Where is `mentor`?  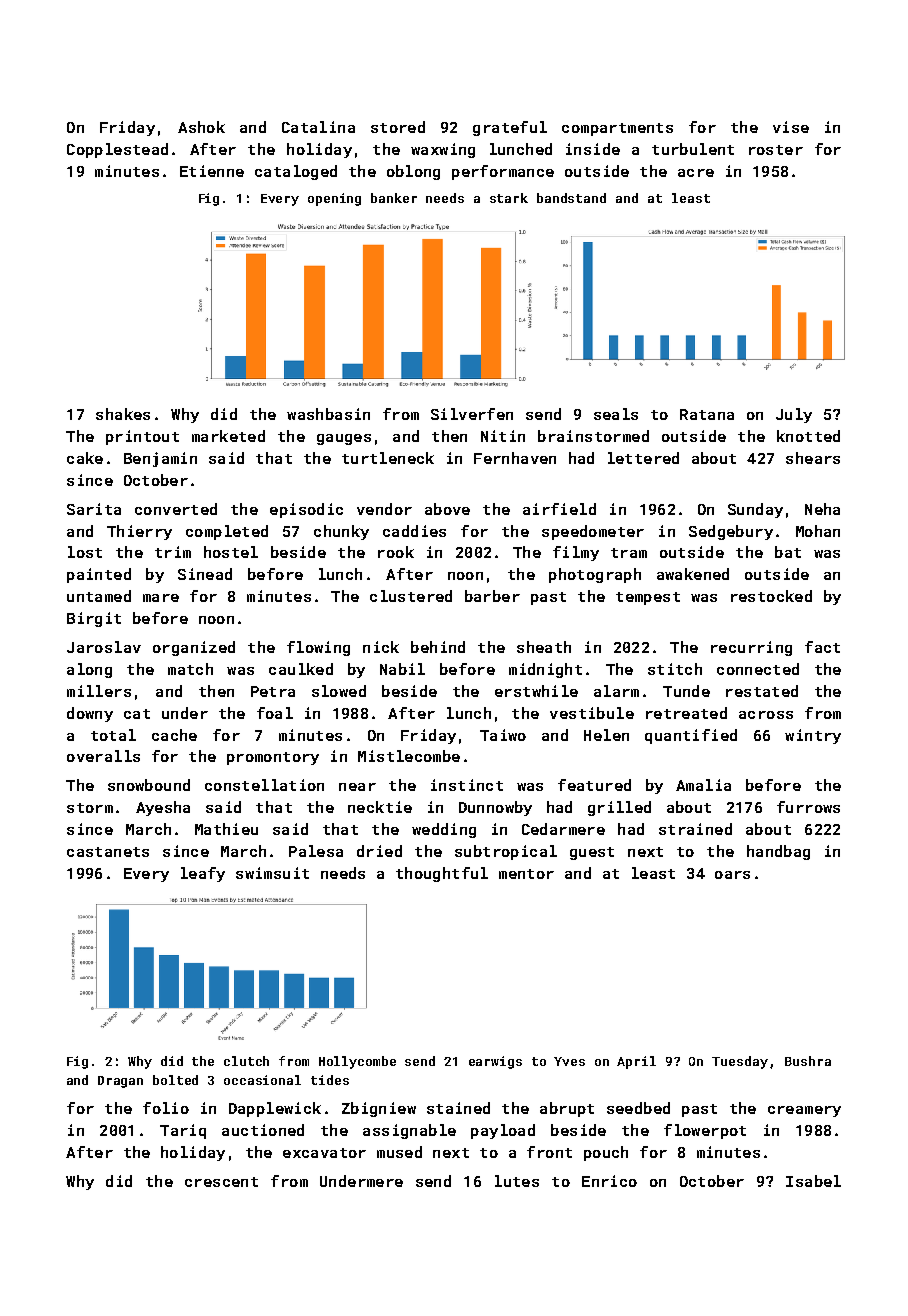
mentor is located at coordinates (526, 874).
